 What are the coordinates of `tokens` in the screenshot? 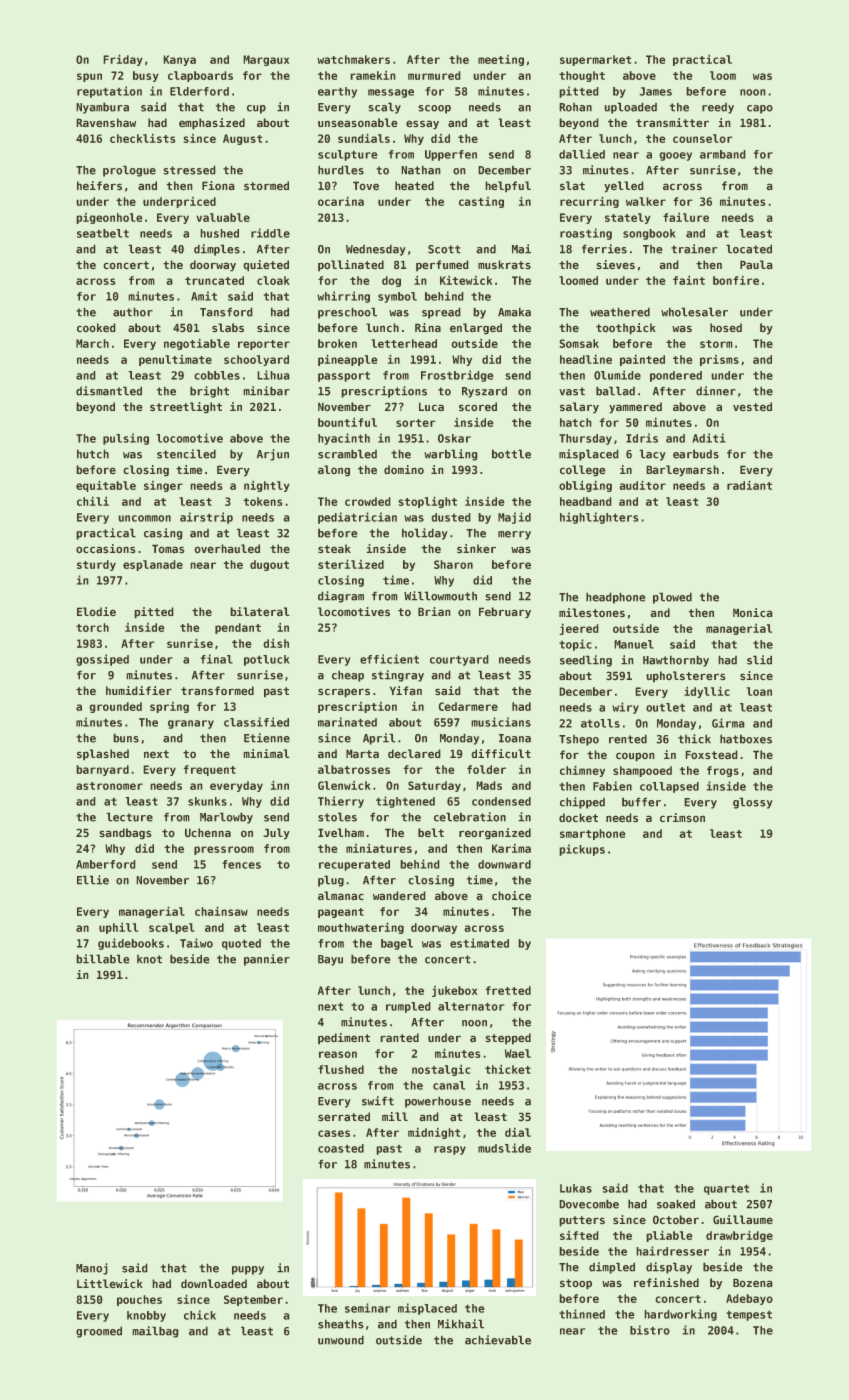 It's located at (262, 501).
